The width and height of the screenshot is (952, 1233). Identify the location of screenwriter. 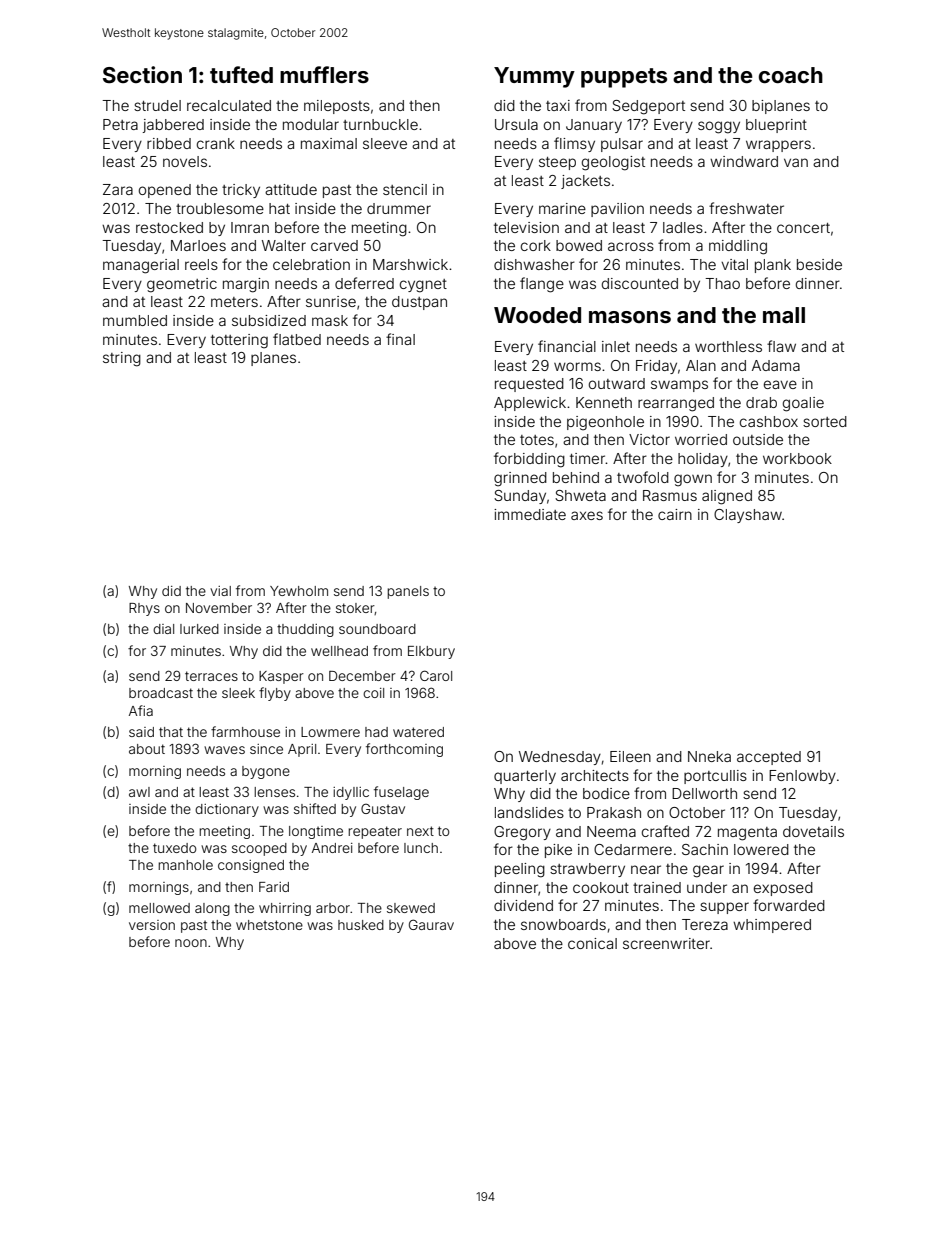
(666, 943).
